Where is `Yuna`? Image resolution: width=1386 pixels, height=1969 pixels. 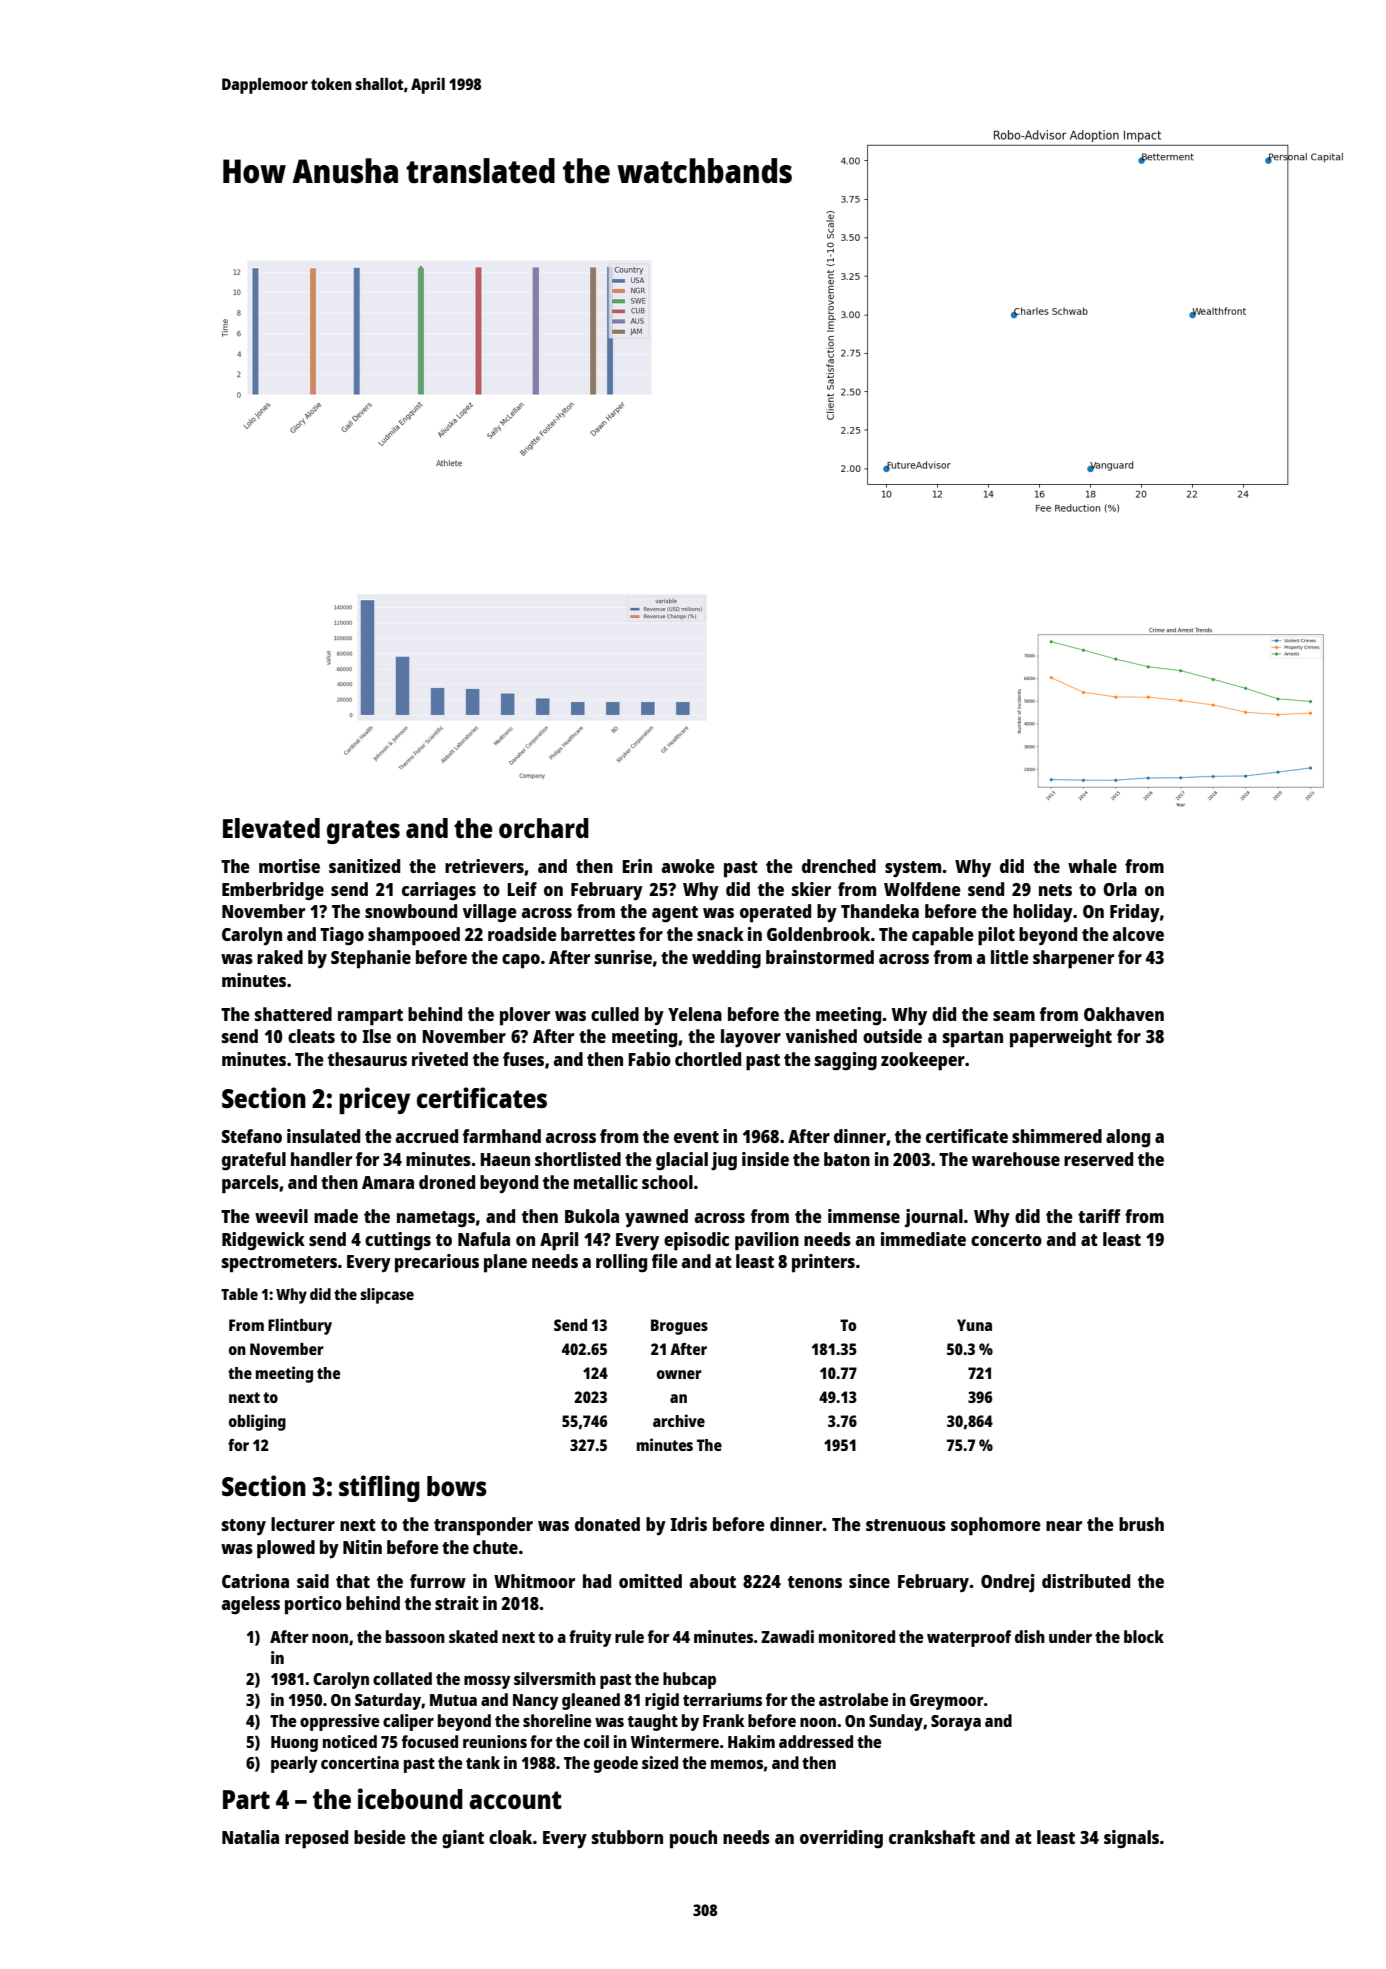
Yuna is located at coordinates (974, 1325).
